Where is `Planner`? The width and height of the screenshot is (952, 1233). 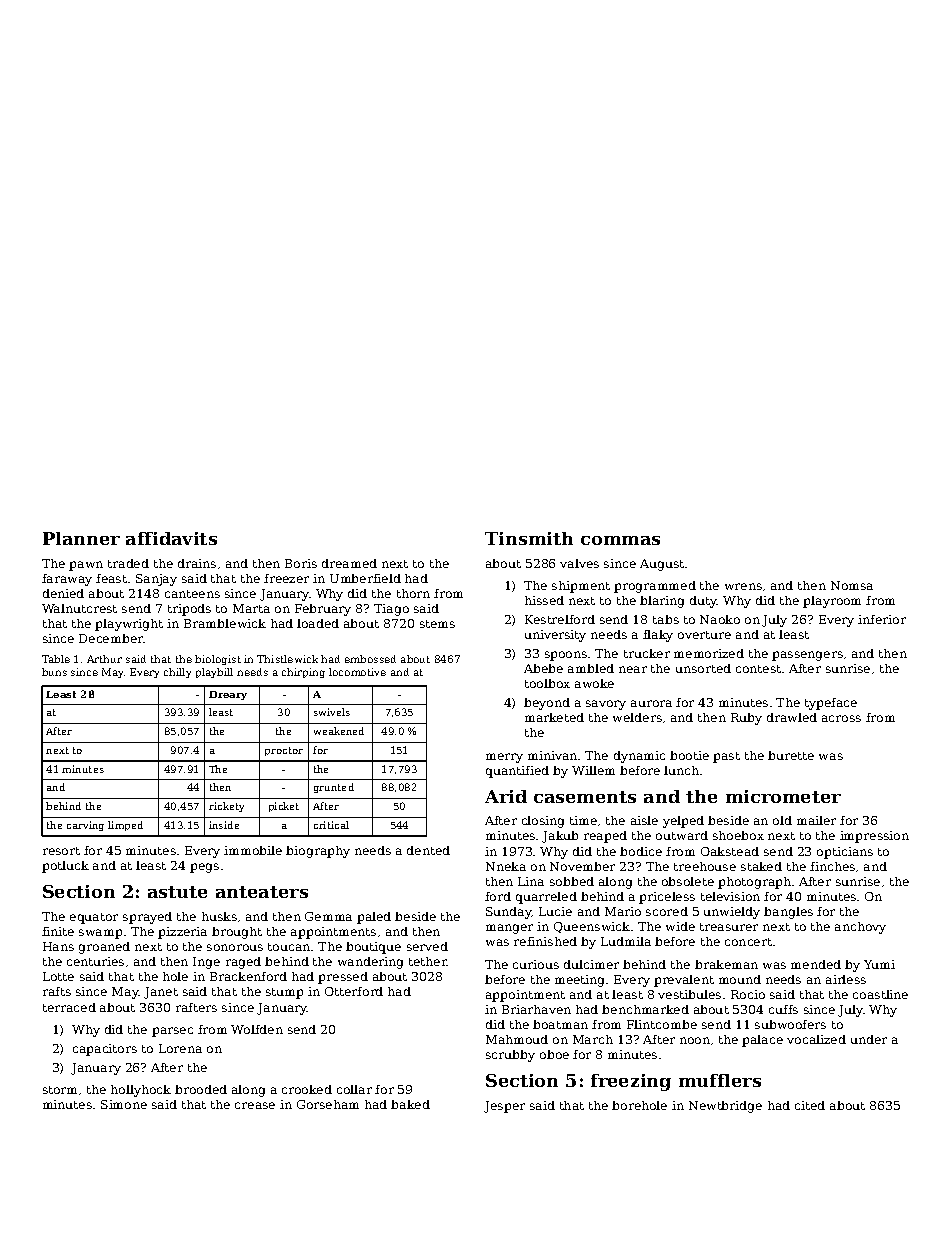
Planner is located at coordinates (81, 538).
